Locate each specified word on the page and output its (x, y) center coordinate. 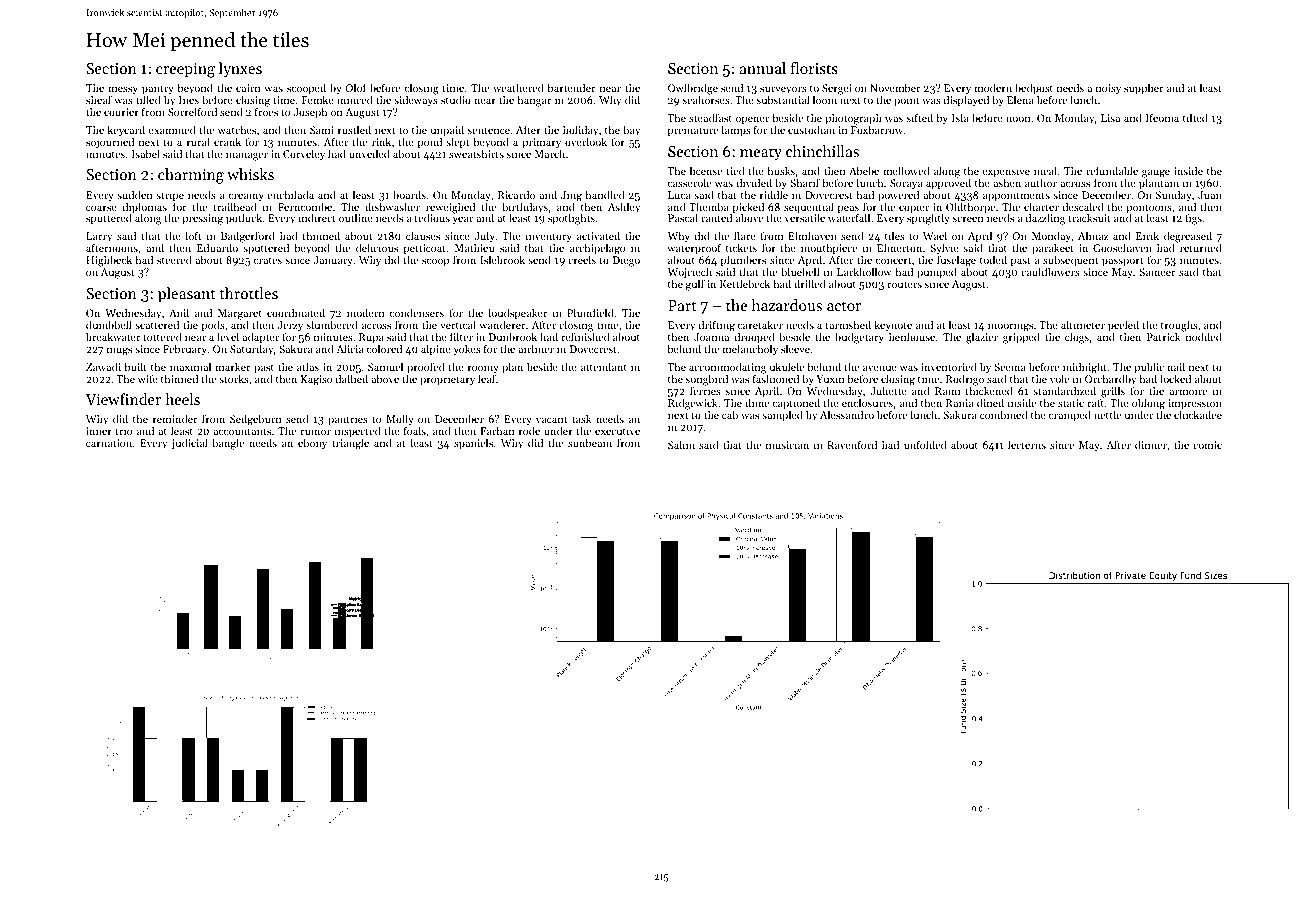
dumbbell (108, 324)
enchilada (290, 194)
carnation (109, 443)
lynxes (240, 70)
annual (763, 68)
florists (814, 68)
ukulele (787, 366)
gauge (1156, 173)
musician (787, 445)
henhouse (912, 336)
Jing (571, 196)
